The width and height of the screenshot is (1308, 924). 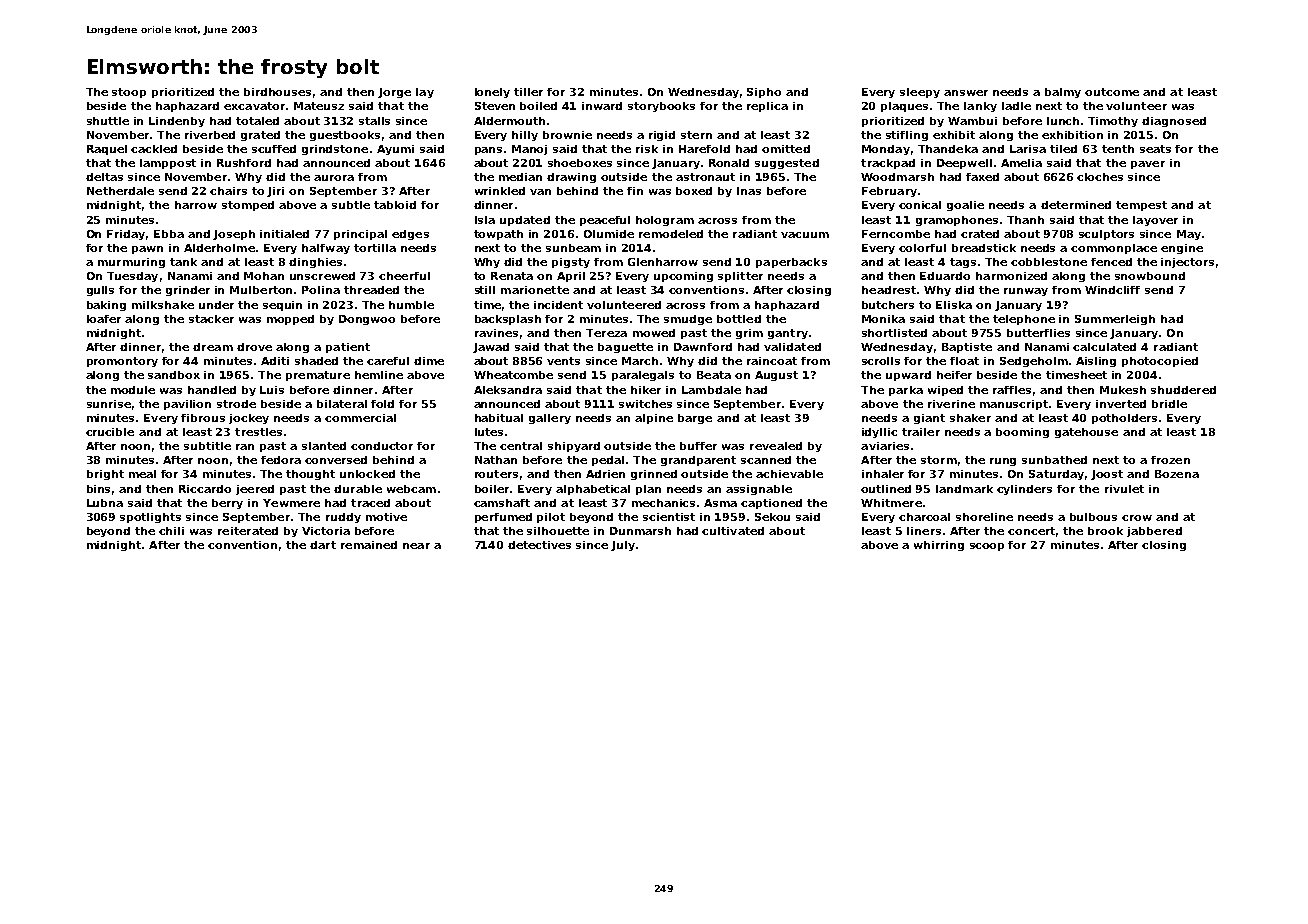 What do you see at coordinates (964, 361) in the screenshot?
I see `float` at bounding box center [964, 361].
